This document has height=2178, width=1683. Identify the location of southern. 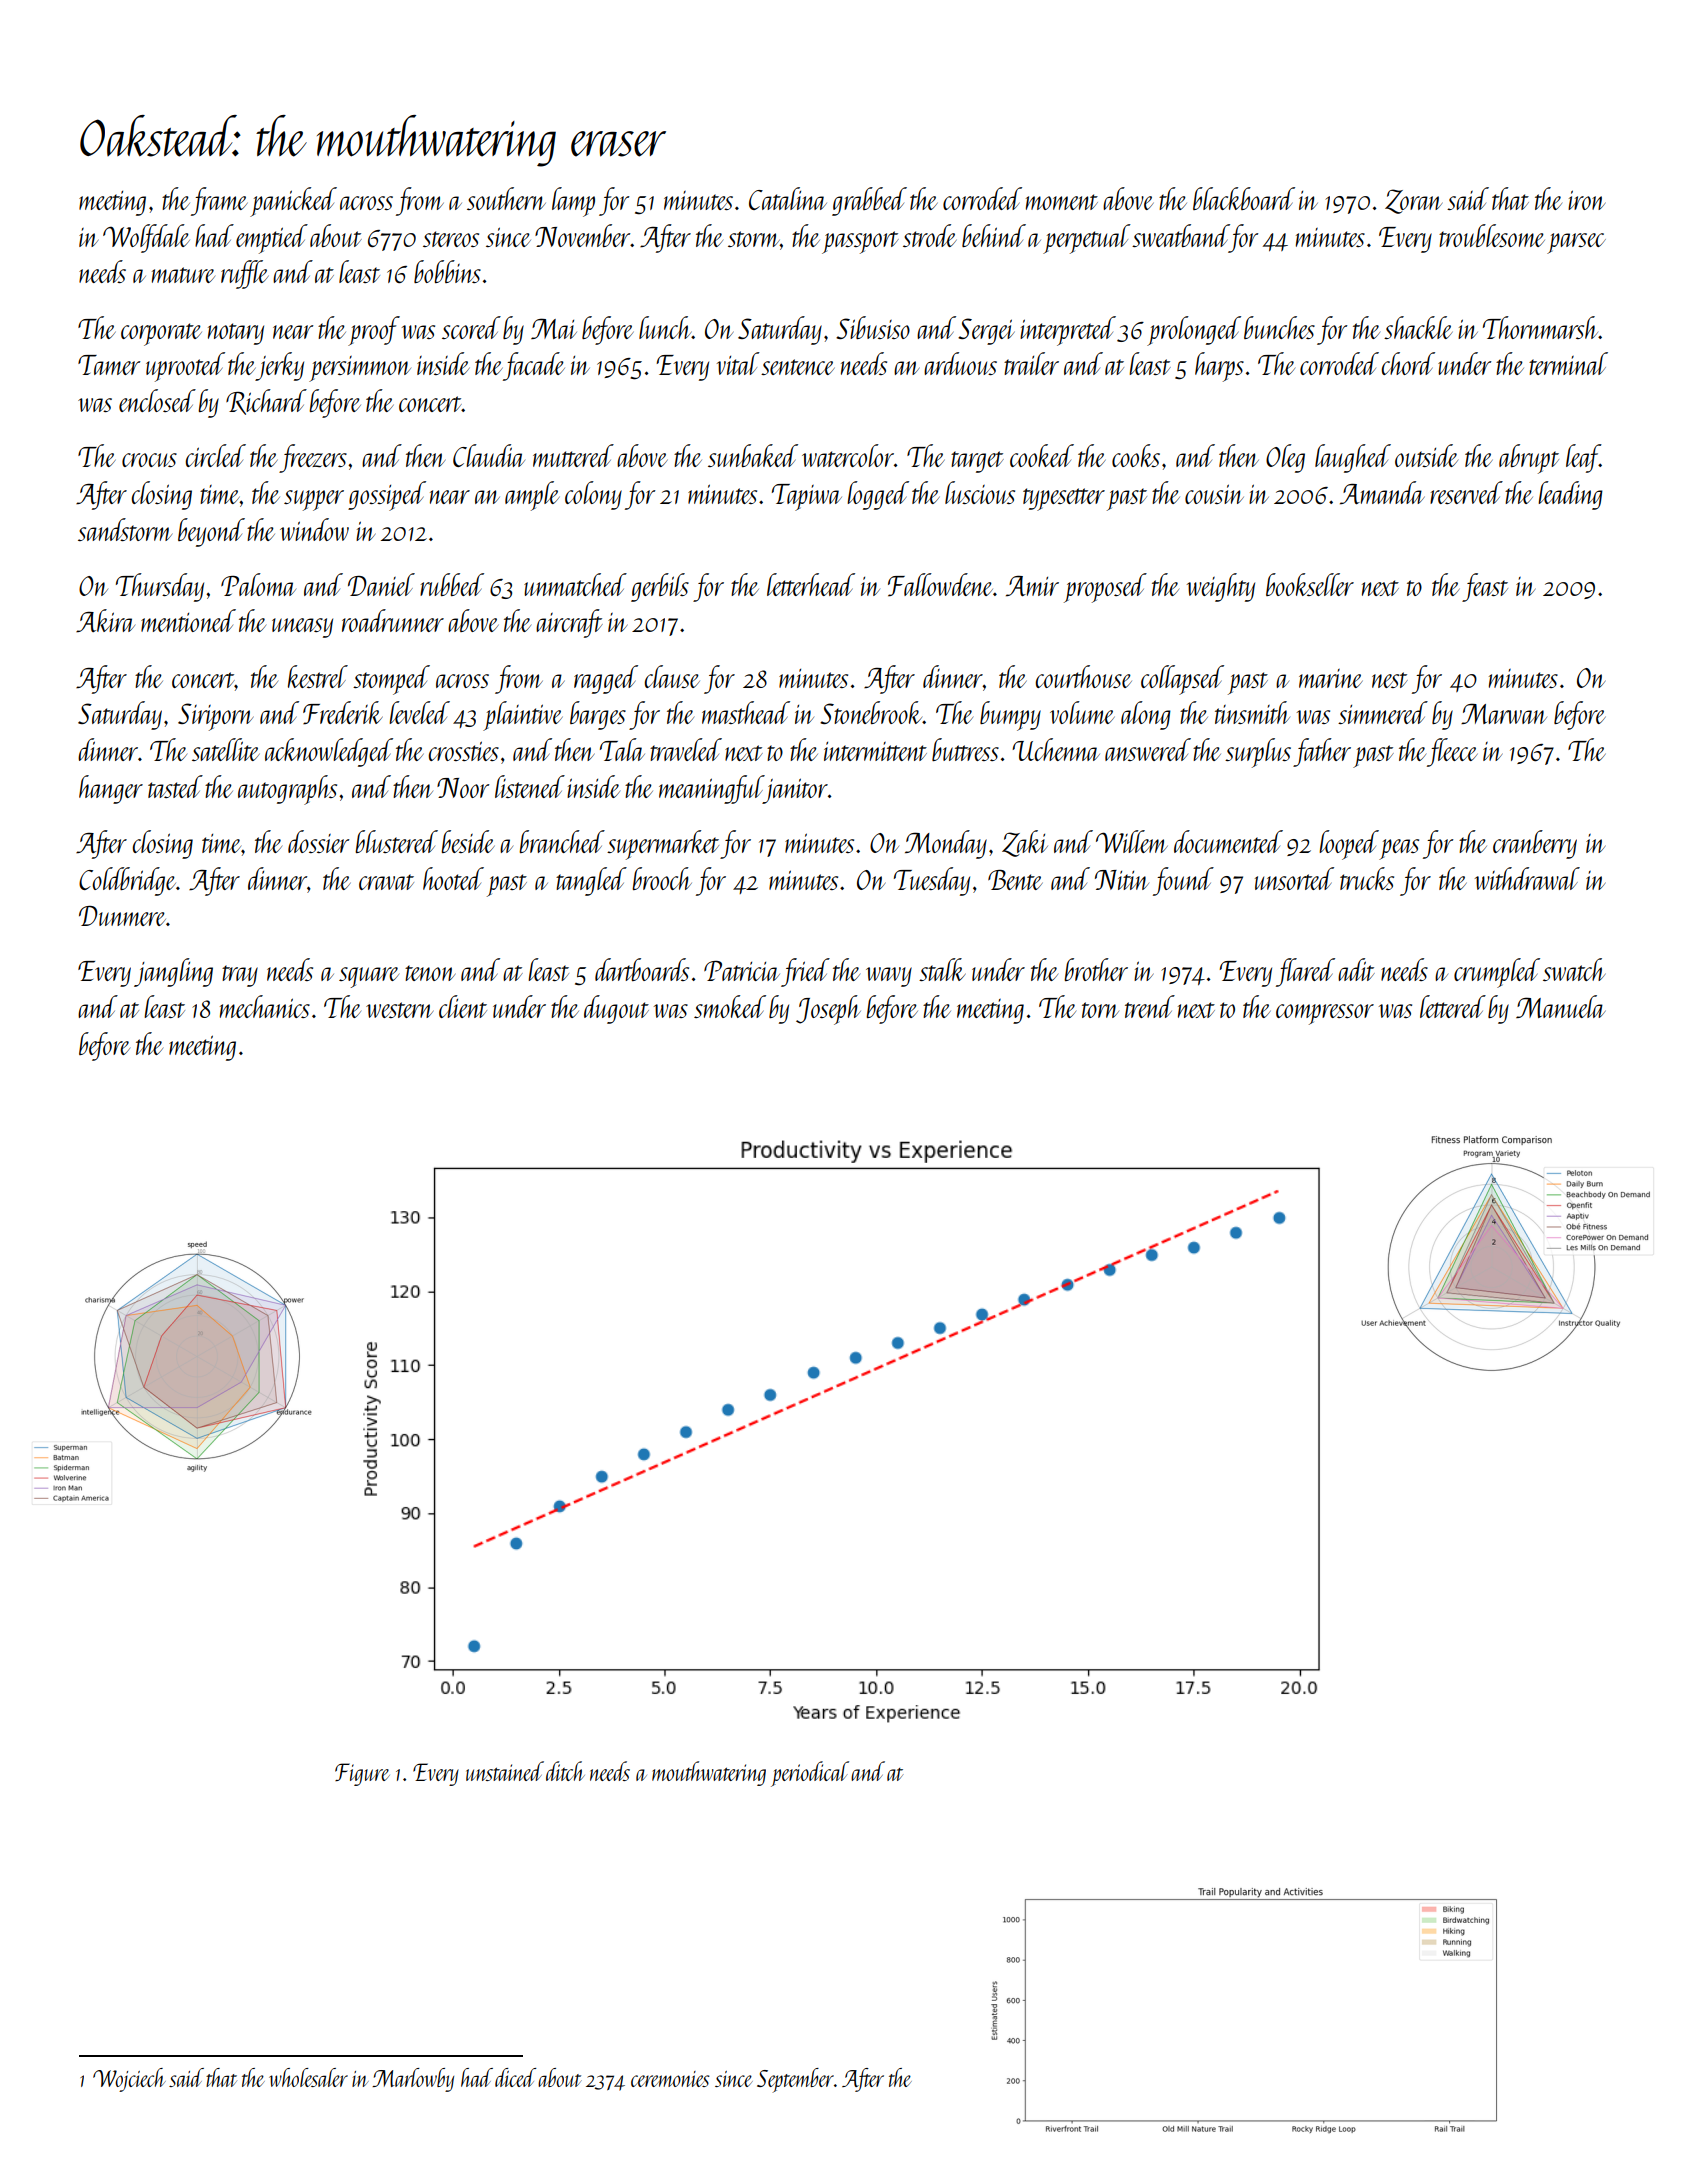
(506, 198).
